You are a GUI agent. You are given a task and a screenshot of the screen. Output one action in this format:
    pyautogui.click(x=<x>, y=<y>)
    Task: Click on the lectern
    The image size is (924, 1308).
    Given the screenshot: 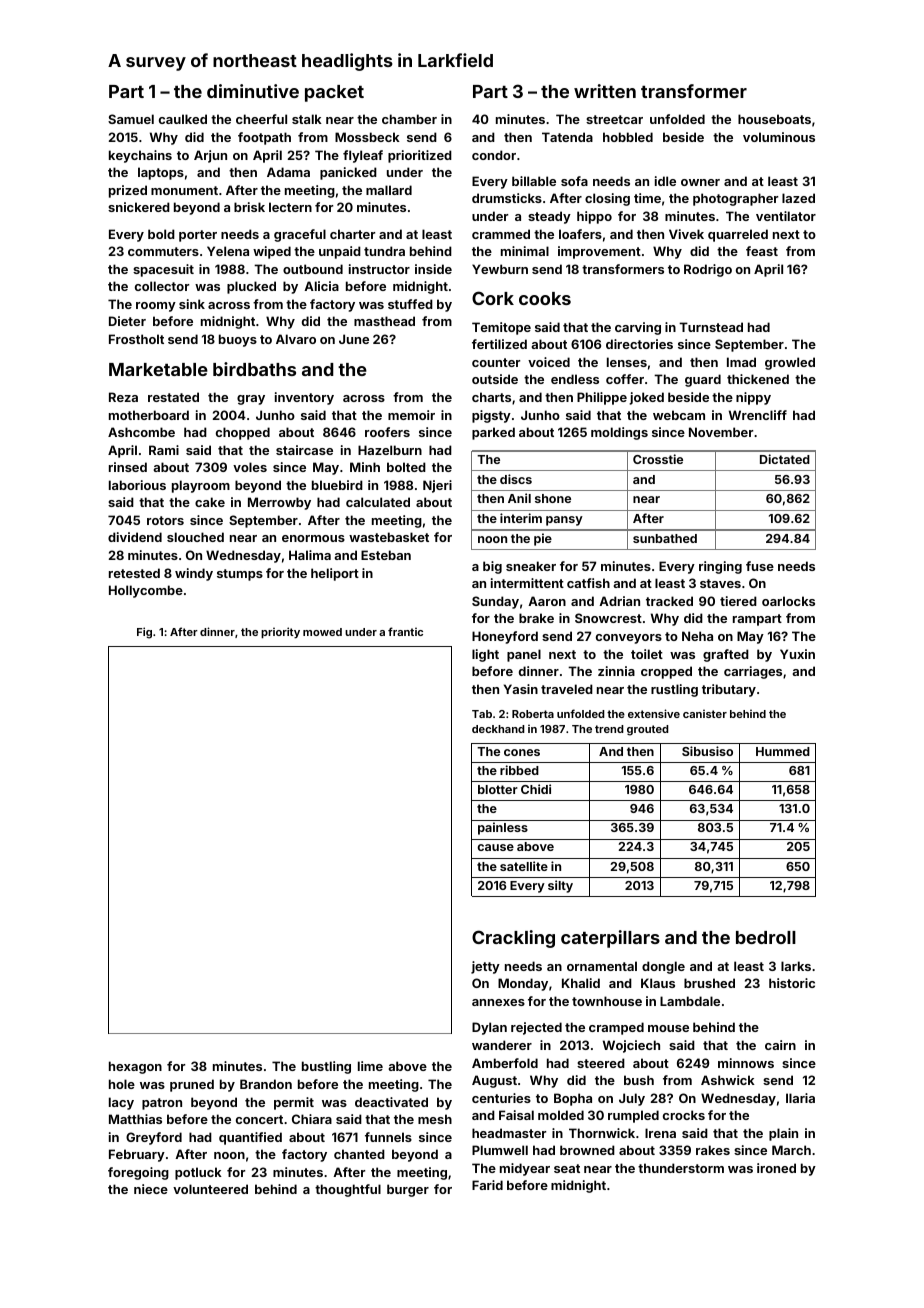 What is the action you would take?
    pyautogui.click(x=290, y=207)
